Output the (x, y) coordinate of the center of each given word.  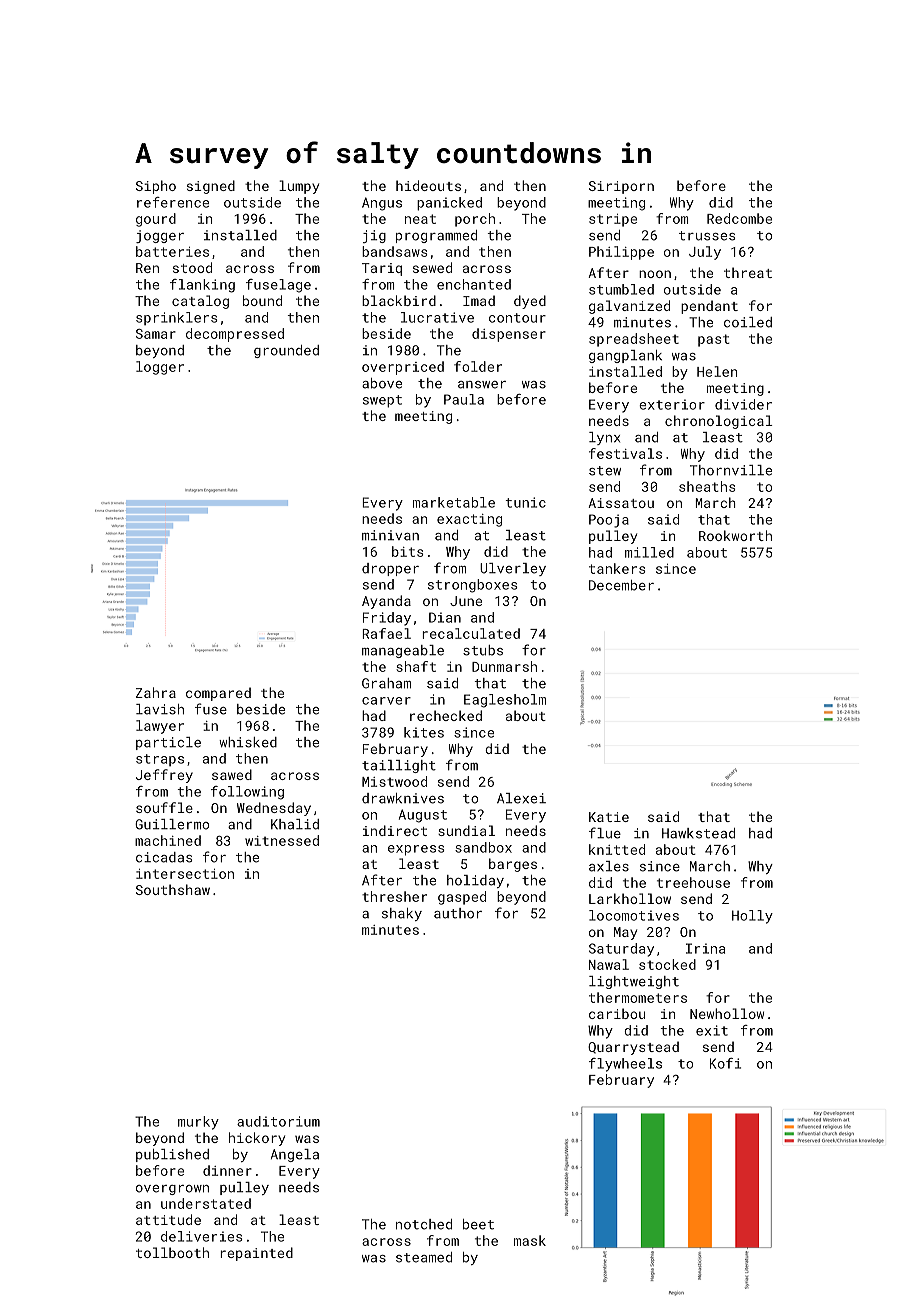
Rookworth (735, 535)
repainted (256, 1254)
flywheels (625, 1065)
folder (478, 366)
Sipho (156, 187)
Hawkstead (698, 833)
